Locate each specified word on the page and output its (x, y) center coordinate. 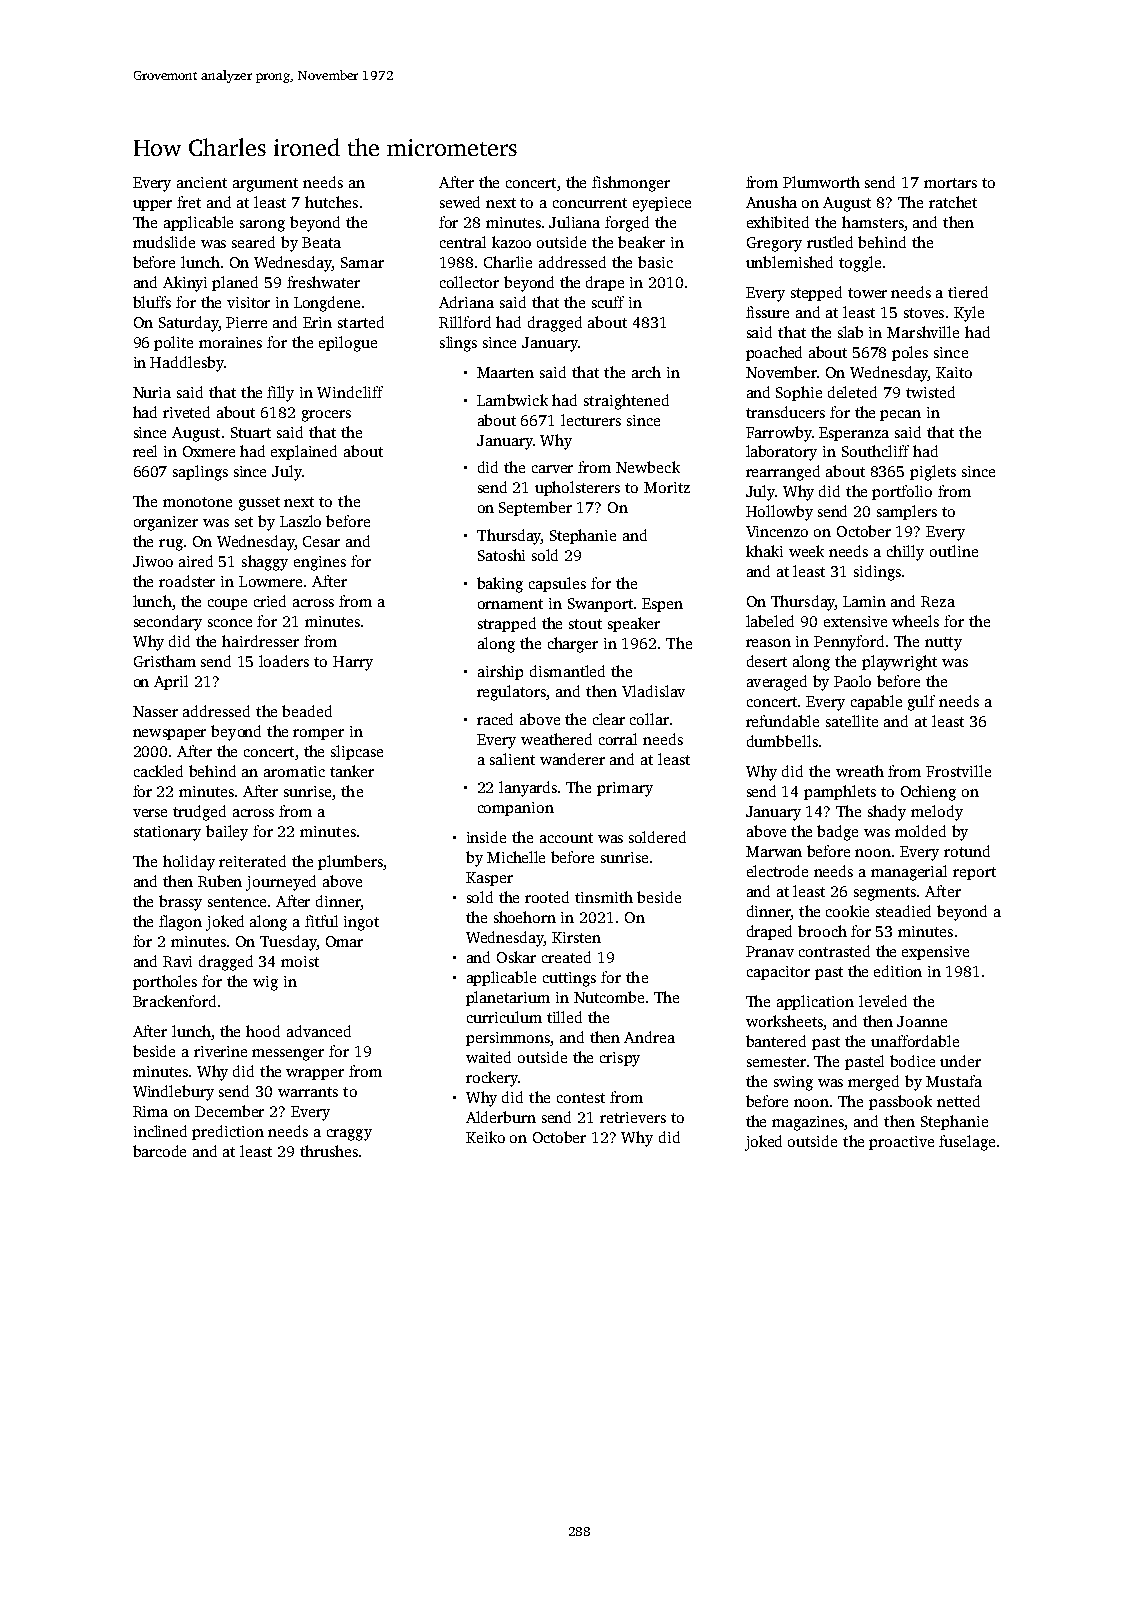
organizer (166, 523)
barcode (159, 1151)
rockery (492, 1079)
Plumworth (821, 182)
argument (265, 185)
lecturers (591, 420)
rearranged (783, 473)
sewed (460, 202)
